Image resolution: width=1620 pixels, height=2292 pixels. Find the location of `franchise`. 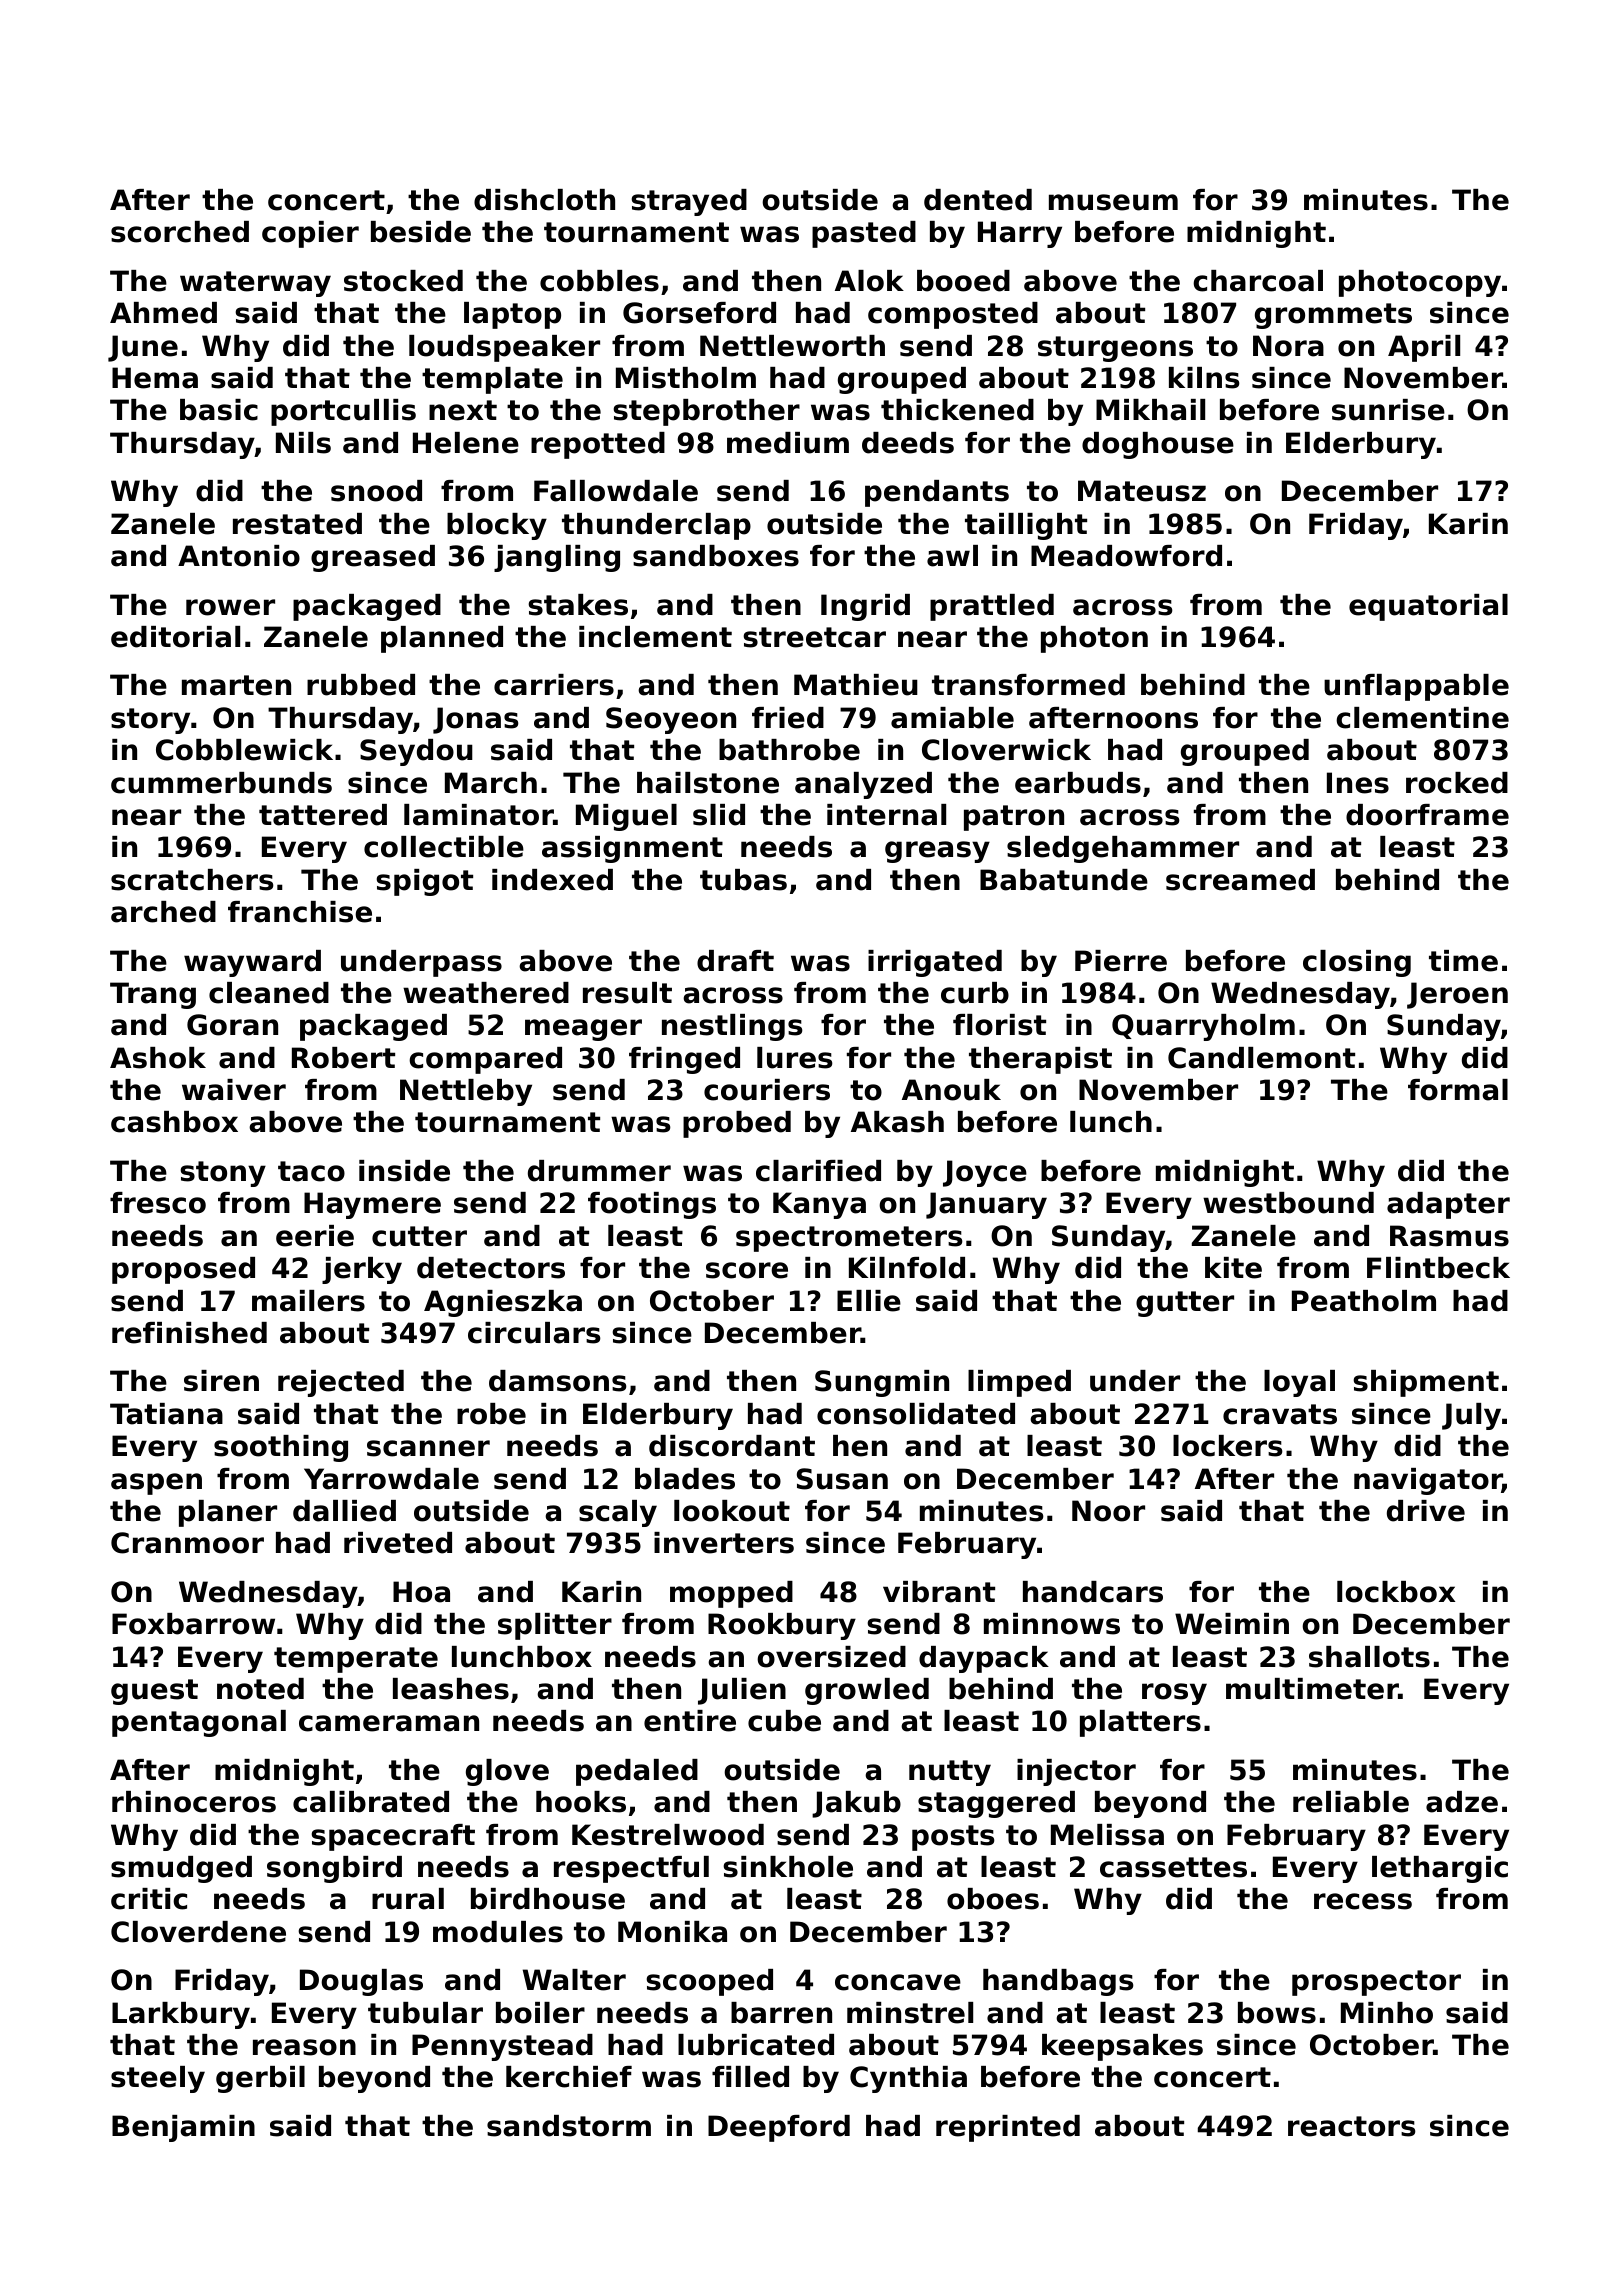

franchise is located at coordinates (300, 912).
